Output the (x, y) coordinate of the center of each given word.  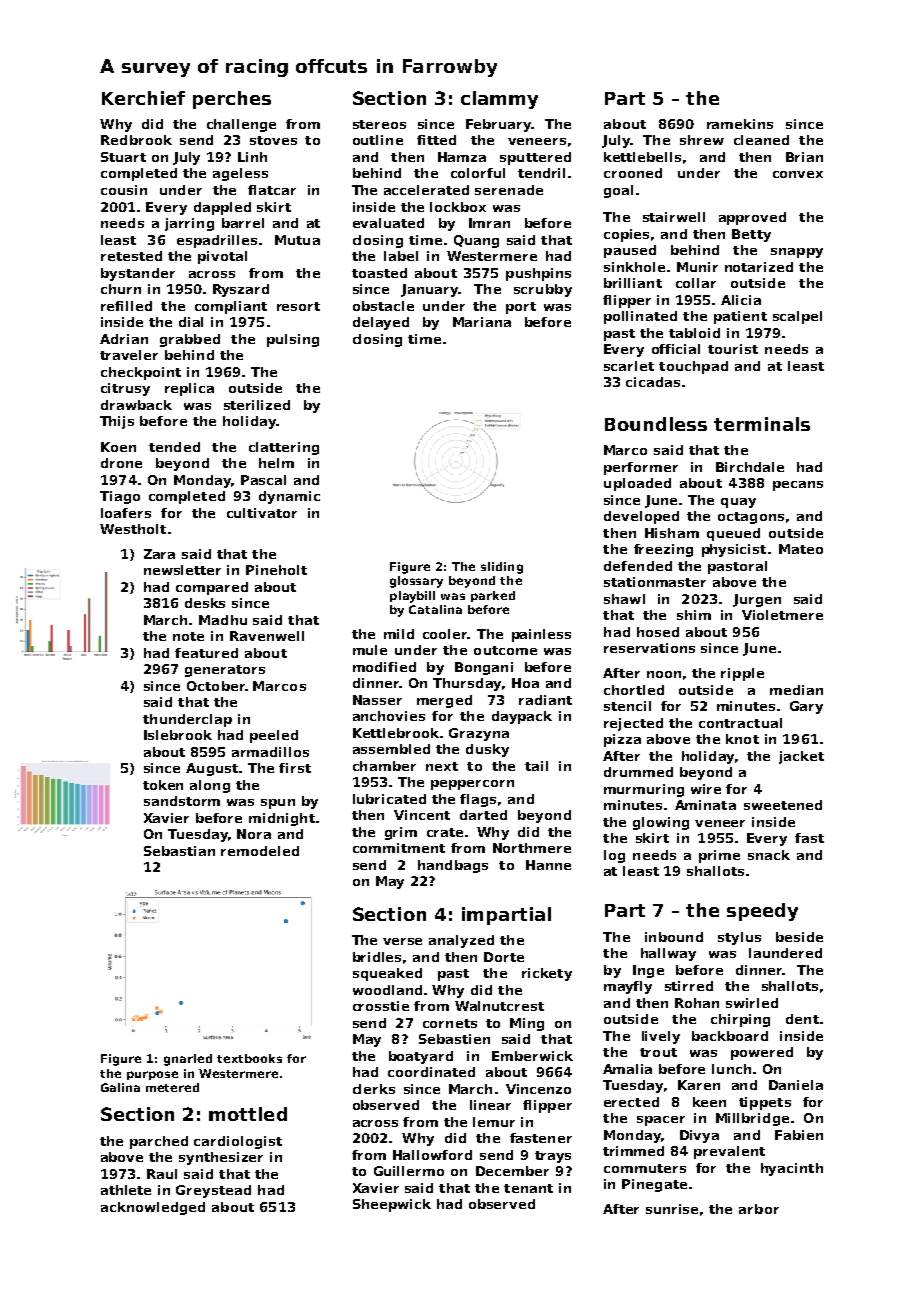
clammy (499, 100)
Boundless (656, 424)
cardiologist (238, 1142)
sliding (502, 568)
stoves (273, 140)
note (188, 636)
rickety (547, 974)
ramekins (740, 124)
